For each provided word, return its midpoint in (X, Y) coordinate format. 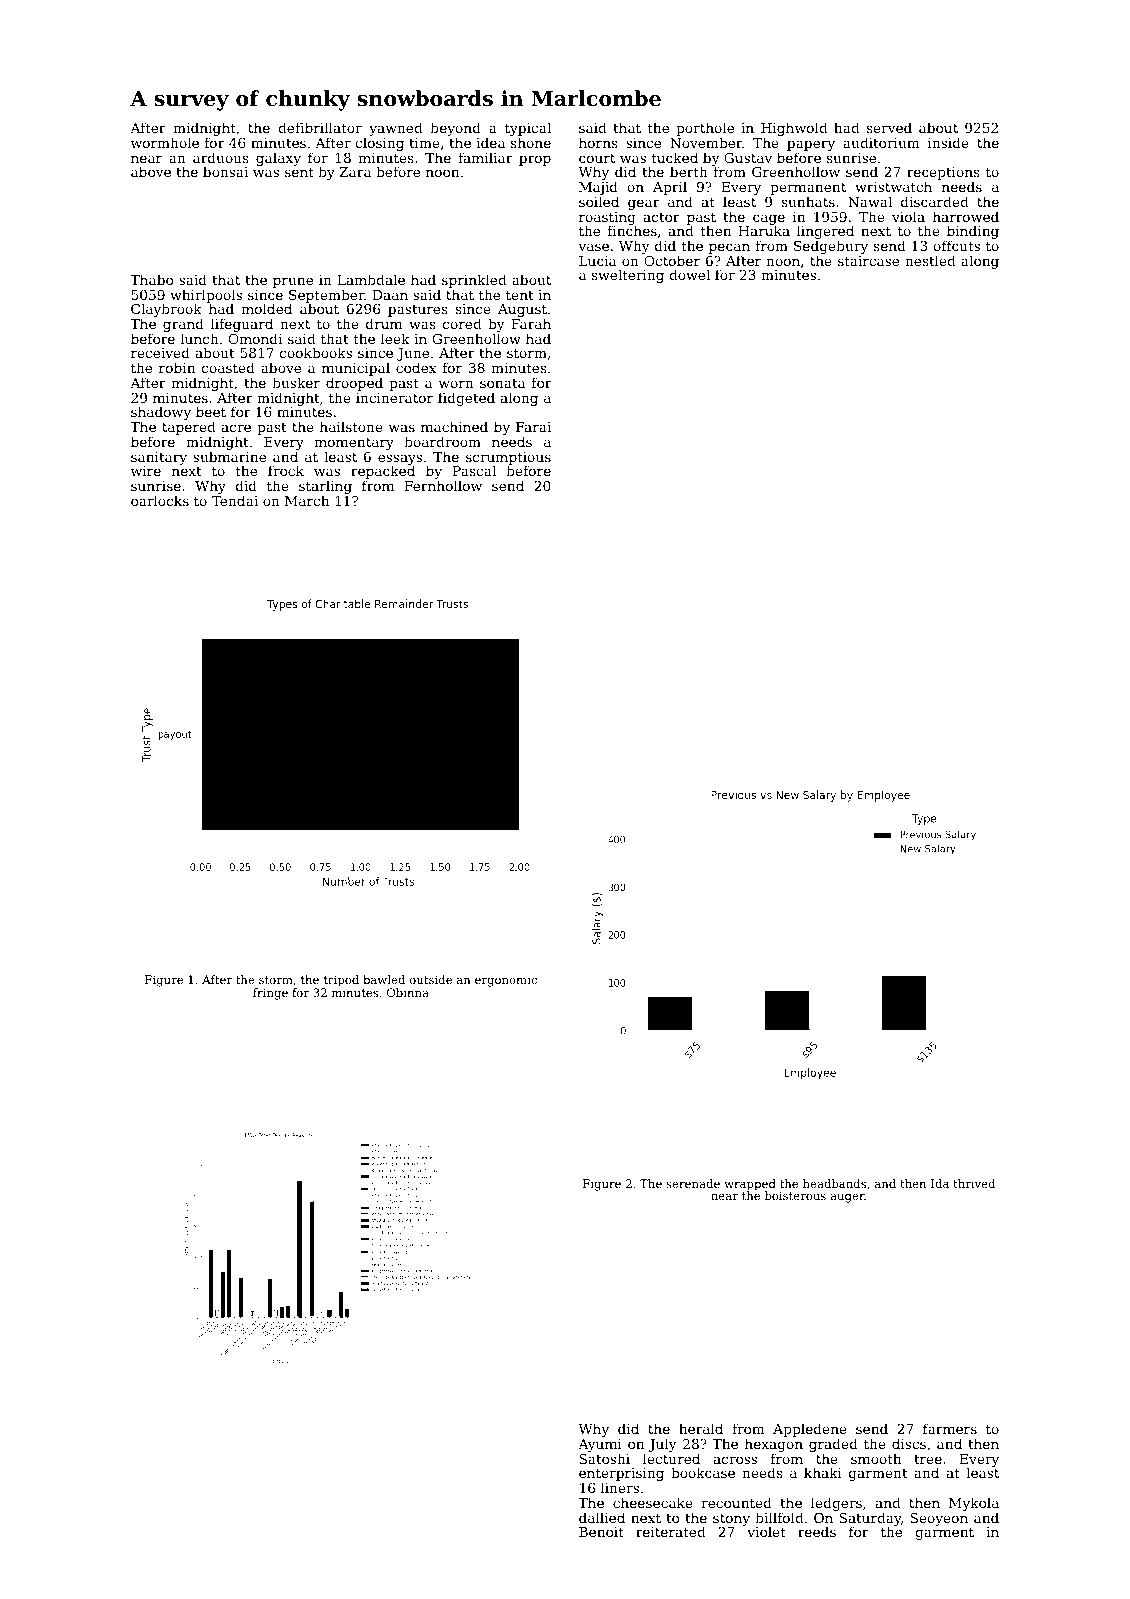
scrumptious (508, 459)
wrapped (750, 1185)
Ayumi (600, 1445)
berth (689, 171)
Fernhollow (443, 486)
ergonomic (506, 981)
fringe (270, 994)
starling (325, 487)
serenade (693, 1183)
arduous (221, 157)
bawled (384, 979)
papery (811, 145)
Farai (533, 427)
